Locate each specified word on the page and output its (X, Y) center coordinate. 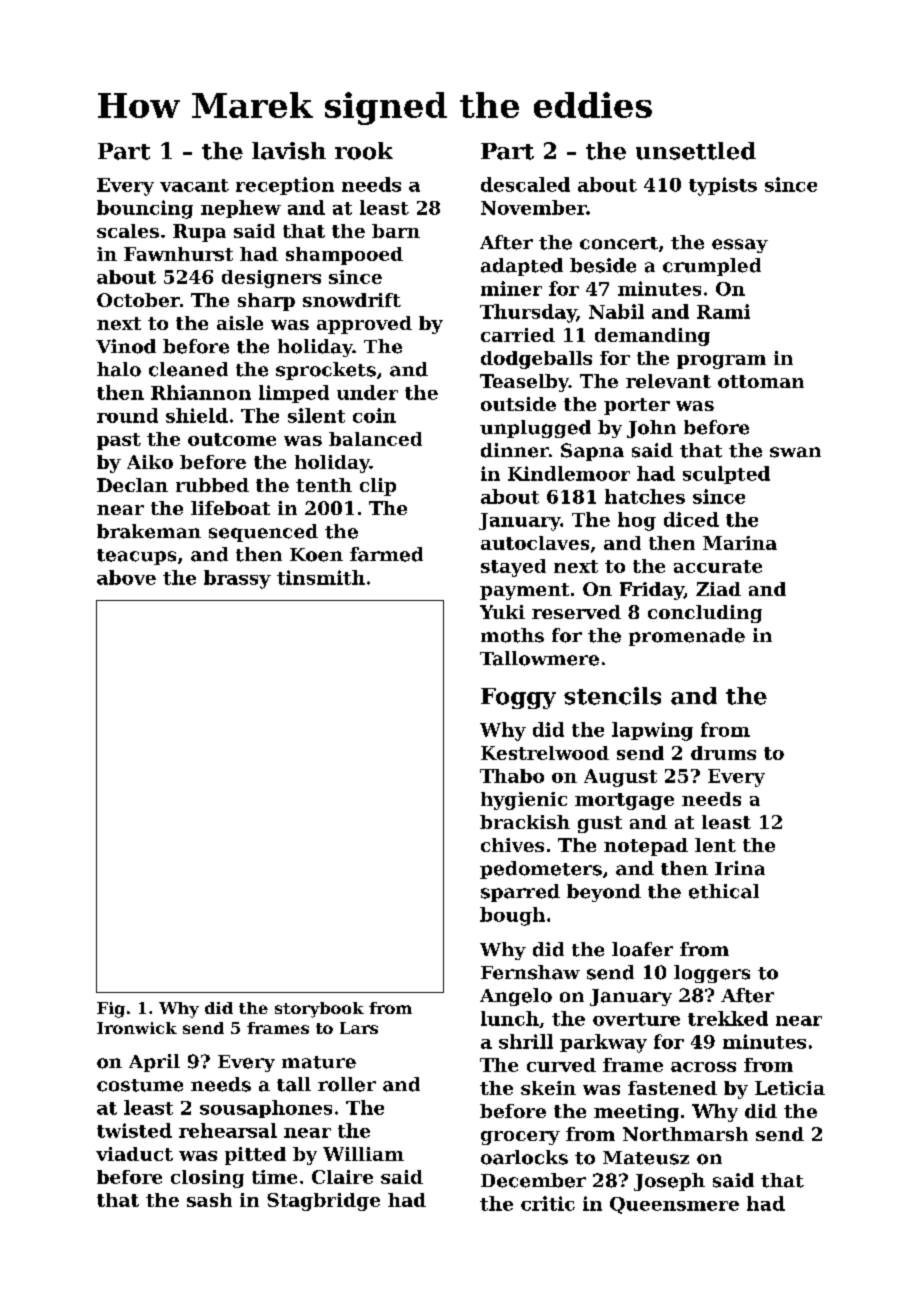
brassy (237, 579)
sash (209, 1200)
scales (128, 231)
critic (548, 1203)
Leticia (790, 1088)
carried (518, 335)
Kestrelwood (545, 753)
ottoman (761, 381)
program (721, 362)
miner (511, 288)
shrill (526, 1041)
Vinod (126, 346)
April (154, 1063)
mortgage (624, 801)
